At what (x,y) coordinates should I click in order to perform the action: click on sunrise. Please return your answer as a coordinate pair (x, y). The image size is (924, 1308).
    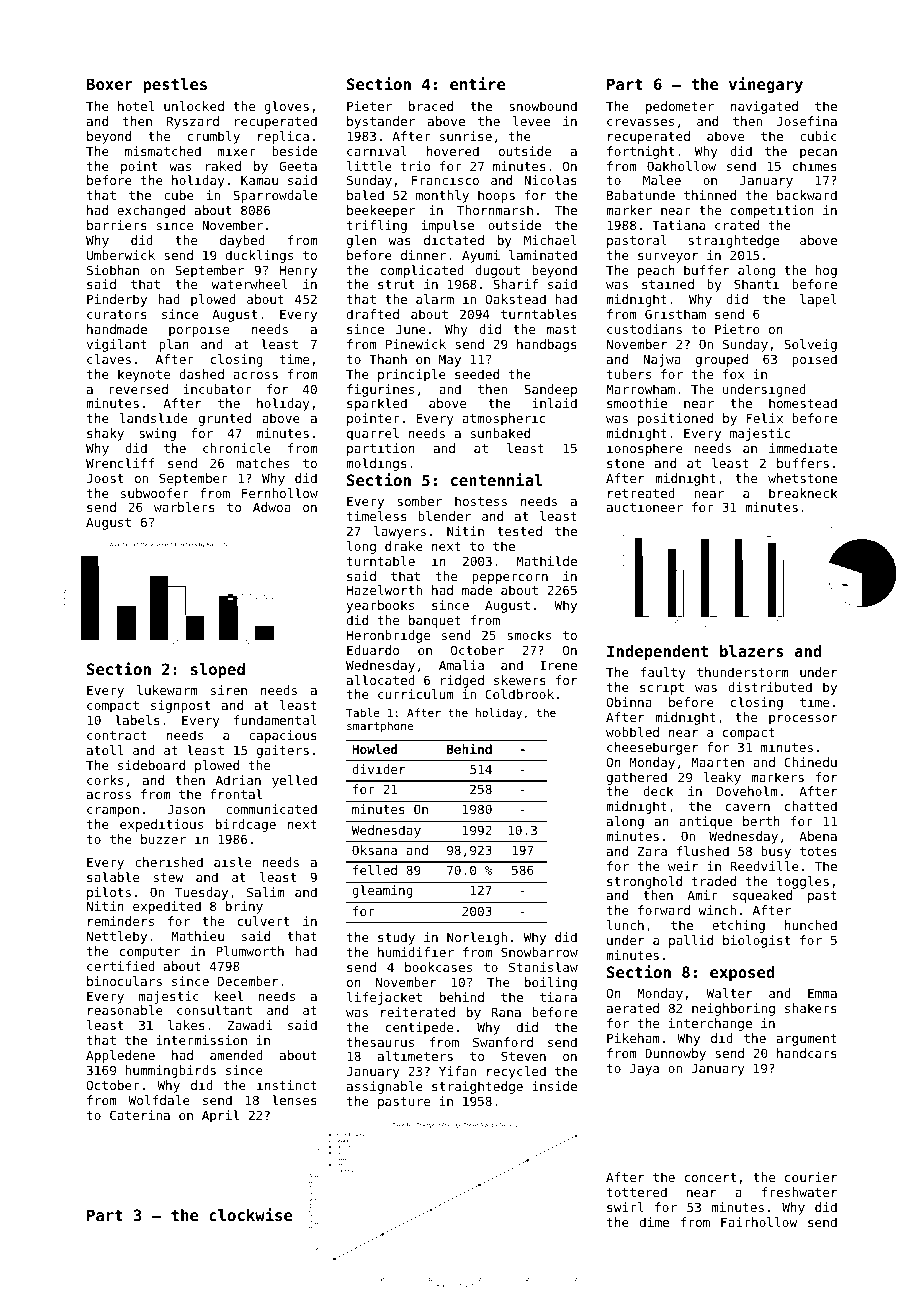
    Looking at the image, I should click on (466, 136).
